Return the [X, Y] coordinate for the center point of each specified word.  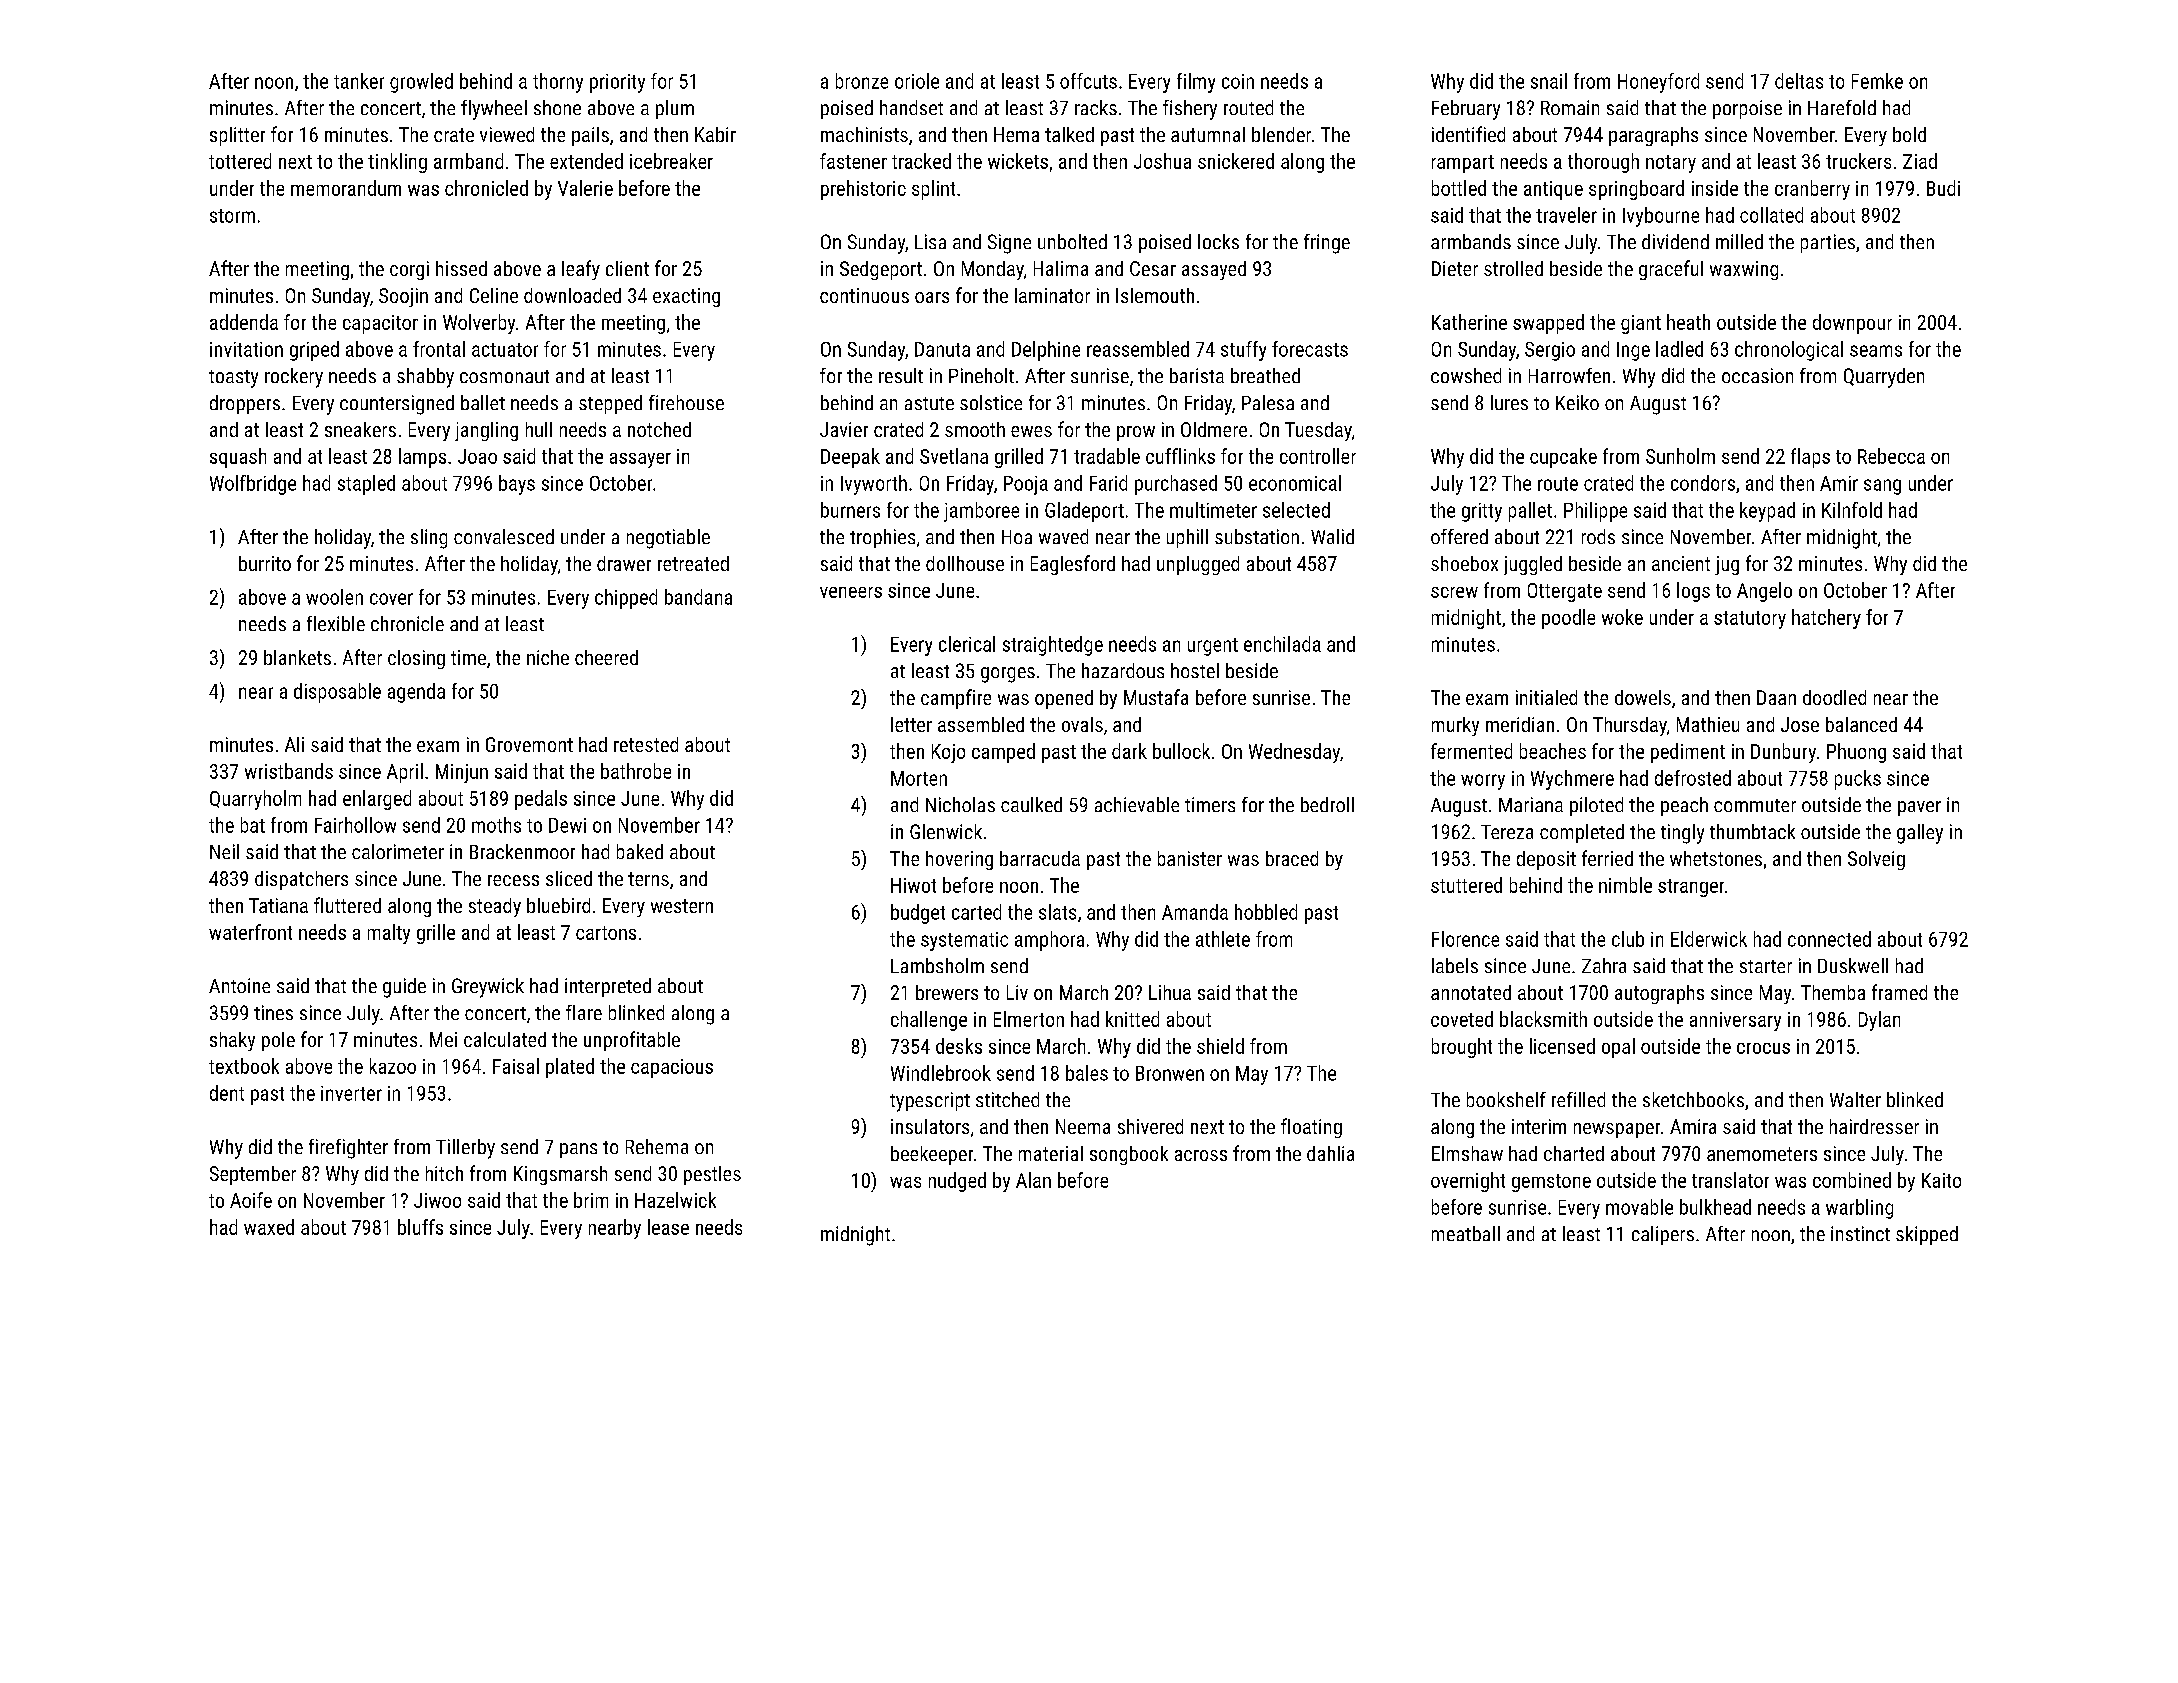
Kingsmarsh [560, 1175]
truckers [1858, 161]
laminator [1052, 295]
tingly [1682, 834]
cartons [606, 933]
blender [1281, 134]
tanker [359, 81]
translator [1730, 1180]
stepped [610, 404]
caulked [1031, 804]
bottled [1459, 188]
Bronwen [1170, 1073]
